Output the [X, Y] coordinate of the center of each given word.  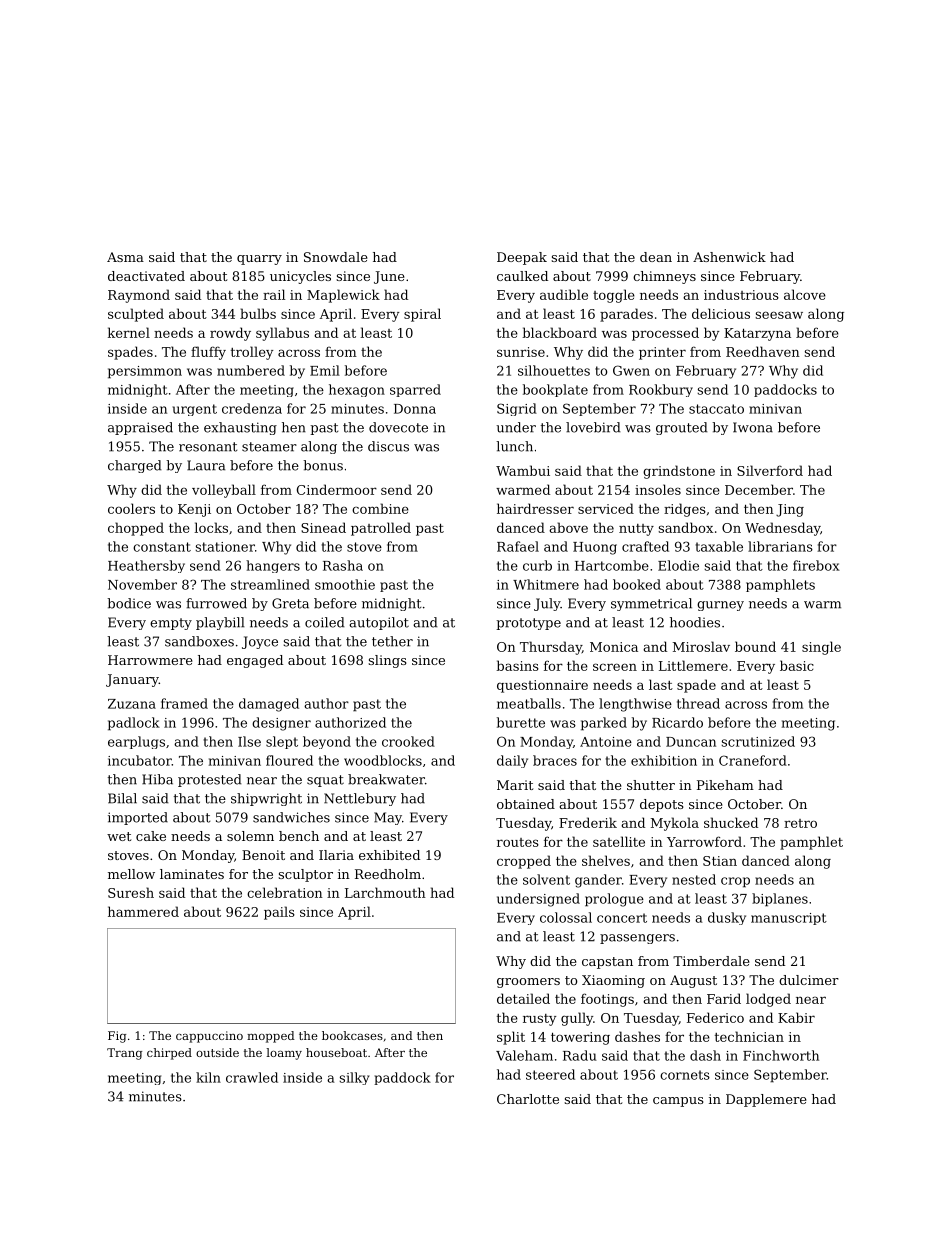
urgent [195, 410]
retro [800, 823]
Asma [125, 257]
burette [521, 722]
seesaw [779, 315]
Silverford [770, 470]
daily [512, 761]
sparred [415, 390]
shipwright [266, 799]
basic [797, 665]
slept [282, 742]
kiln [208, 1077]
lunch [514, 446]
